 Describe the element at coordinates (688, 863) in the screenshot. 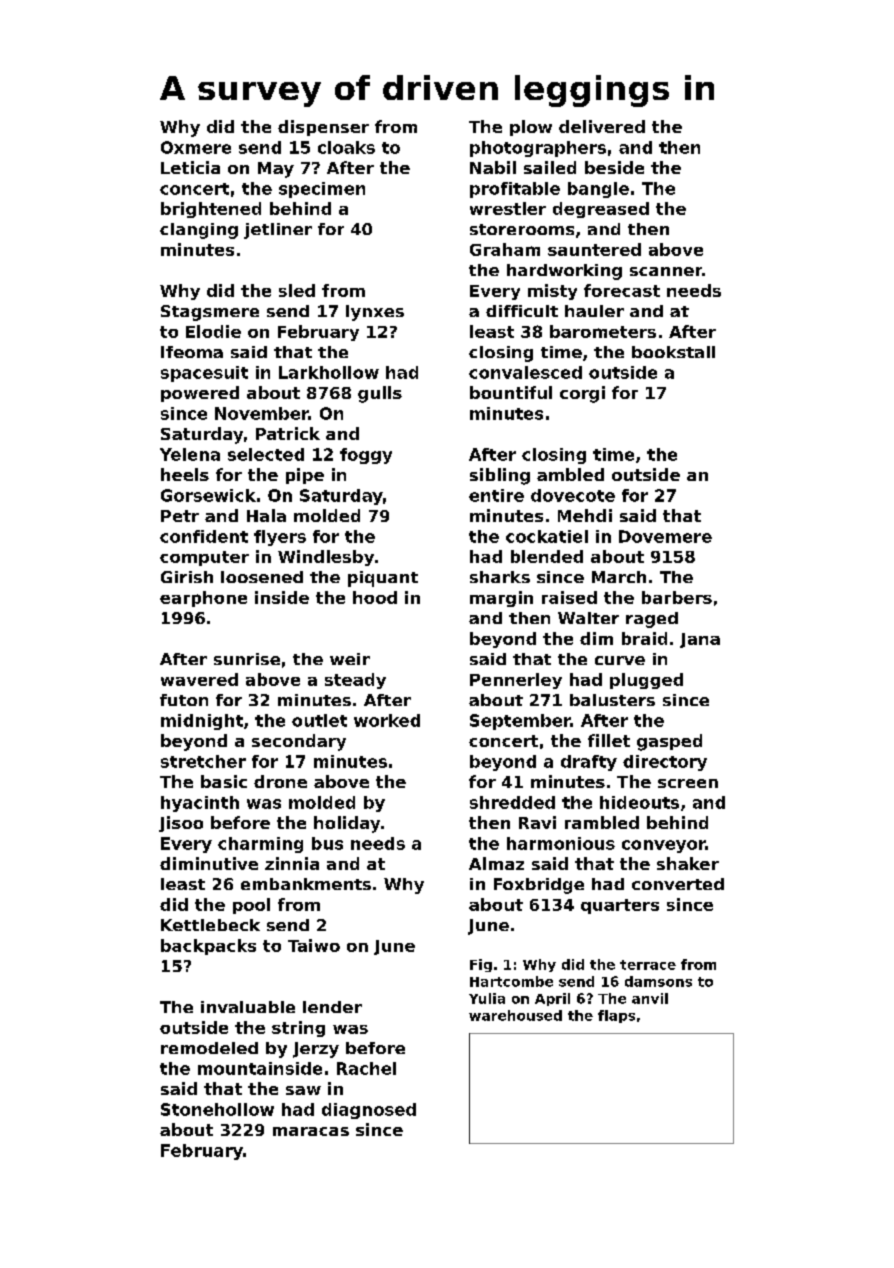

I see `shaker` at that location.
